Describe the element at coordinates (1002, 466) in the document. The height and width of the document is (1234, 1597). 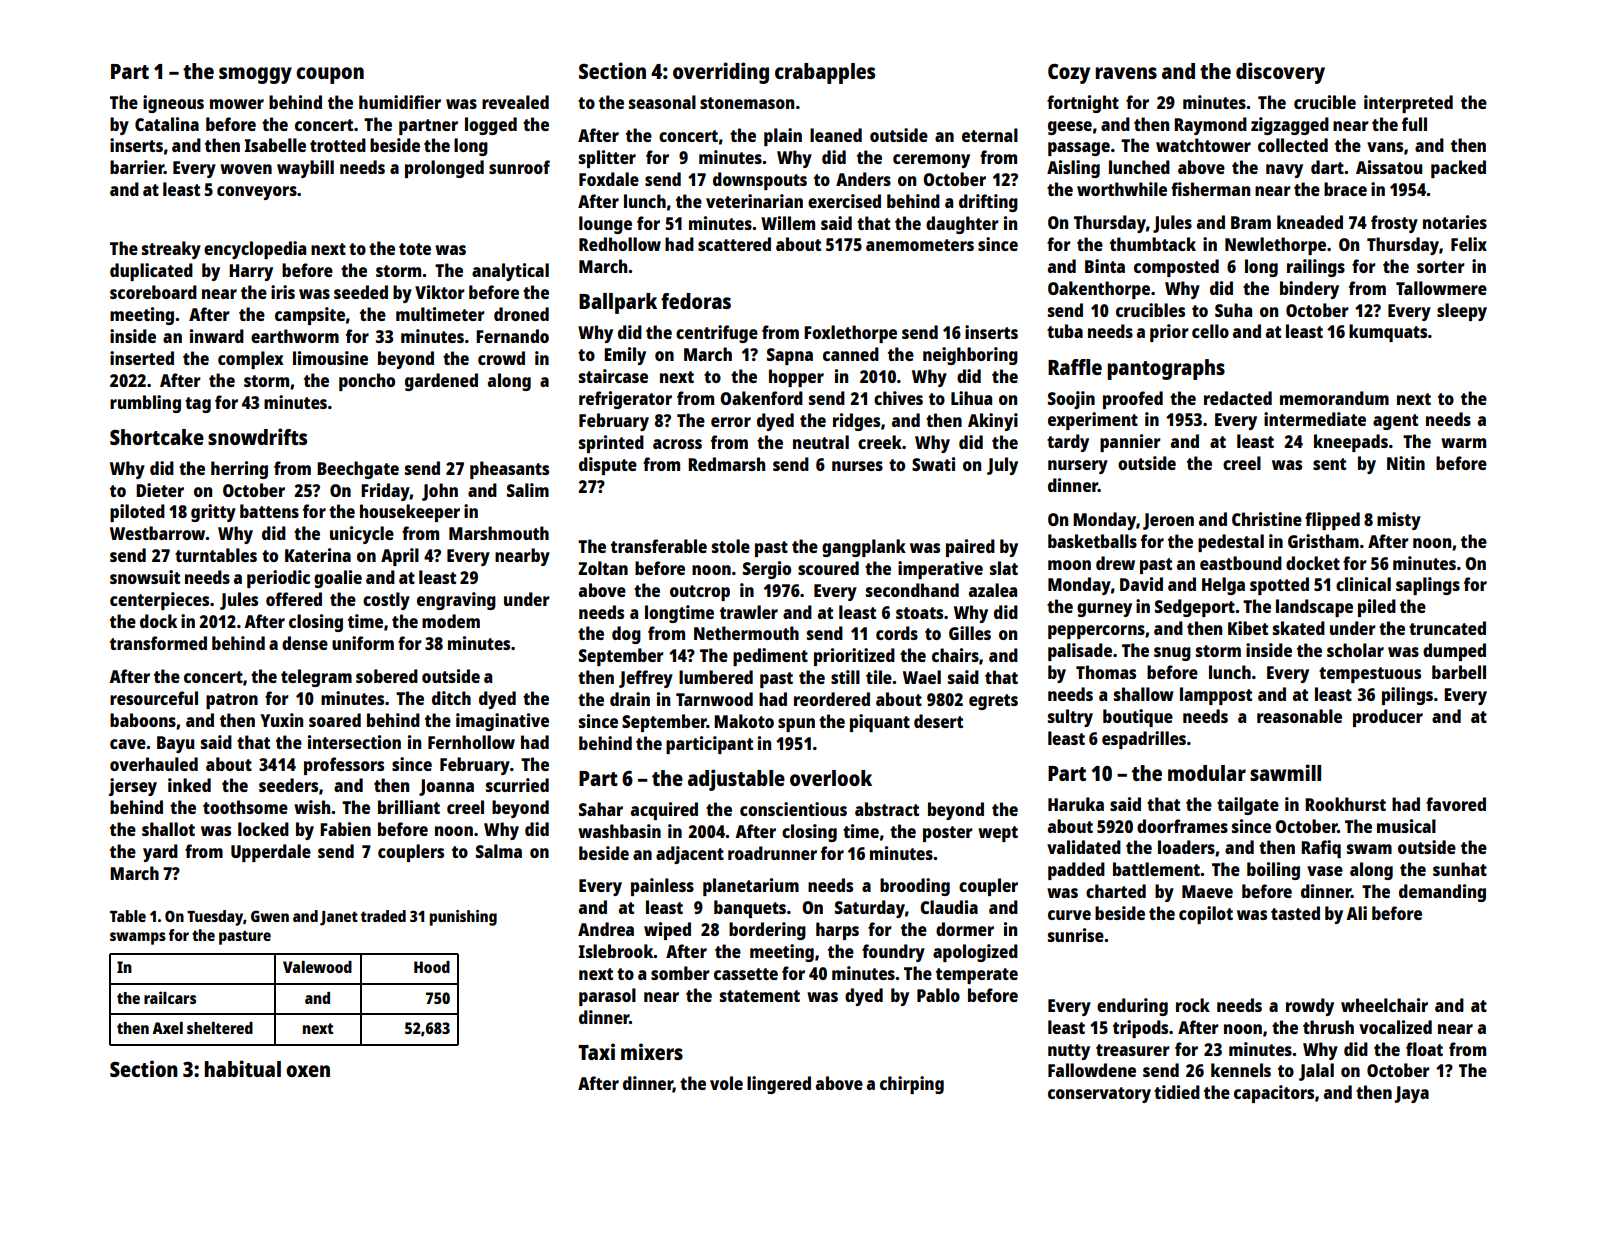
I see `July` at that location.
